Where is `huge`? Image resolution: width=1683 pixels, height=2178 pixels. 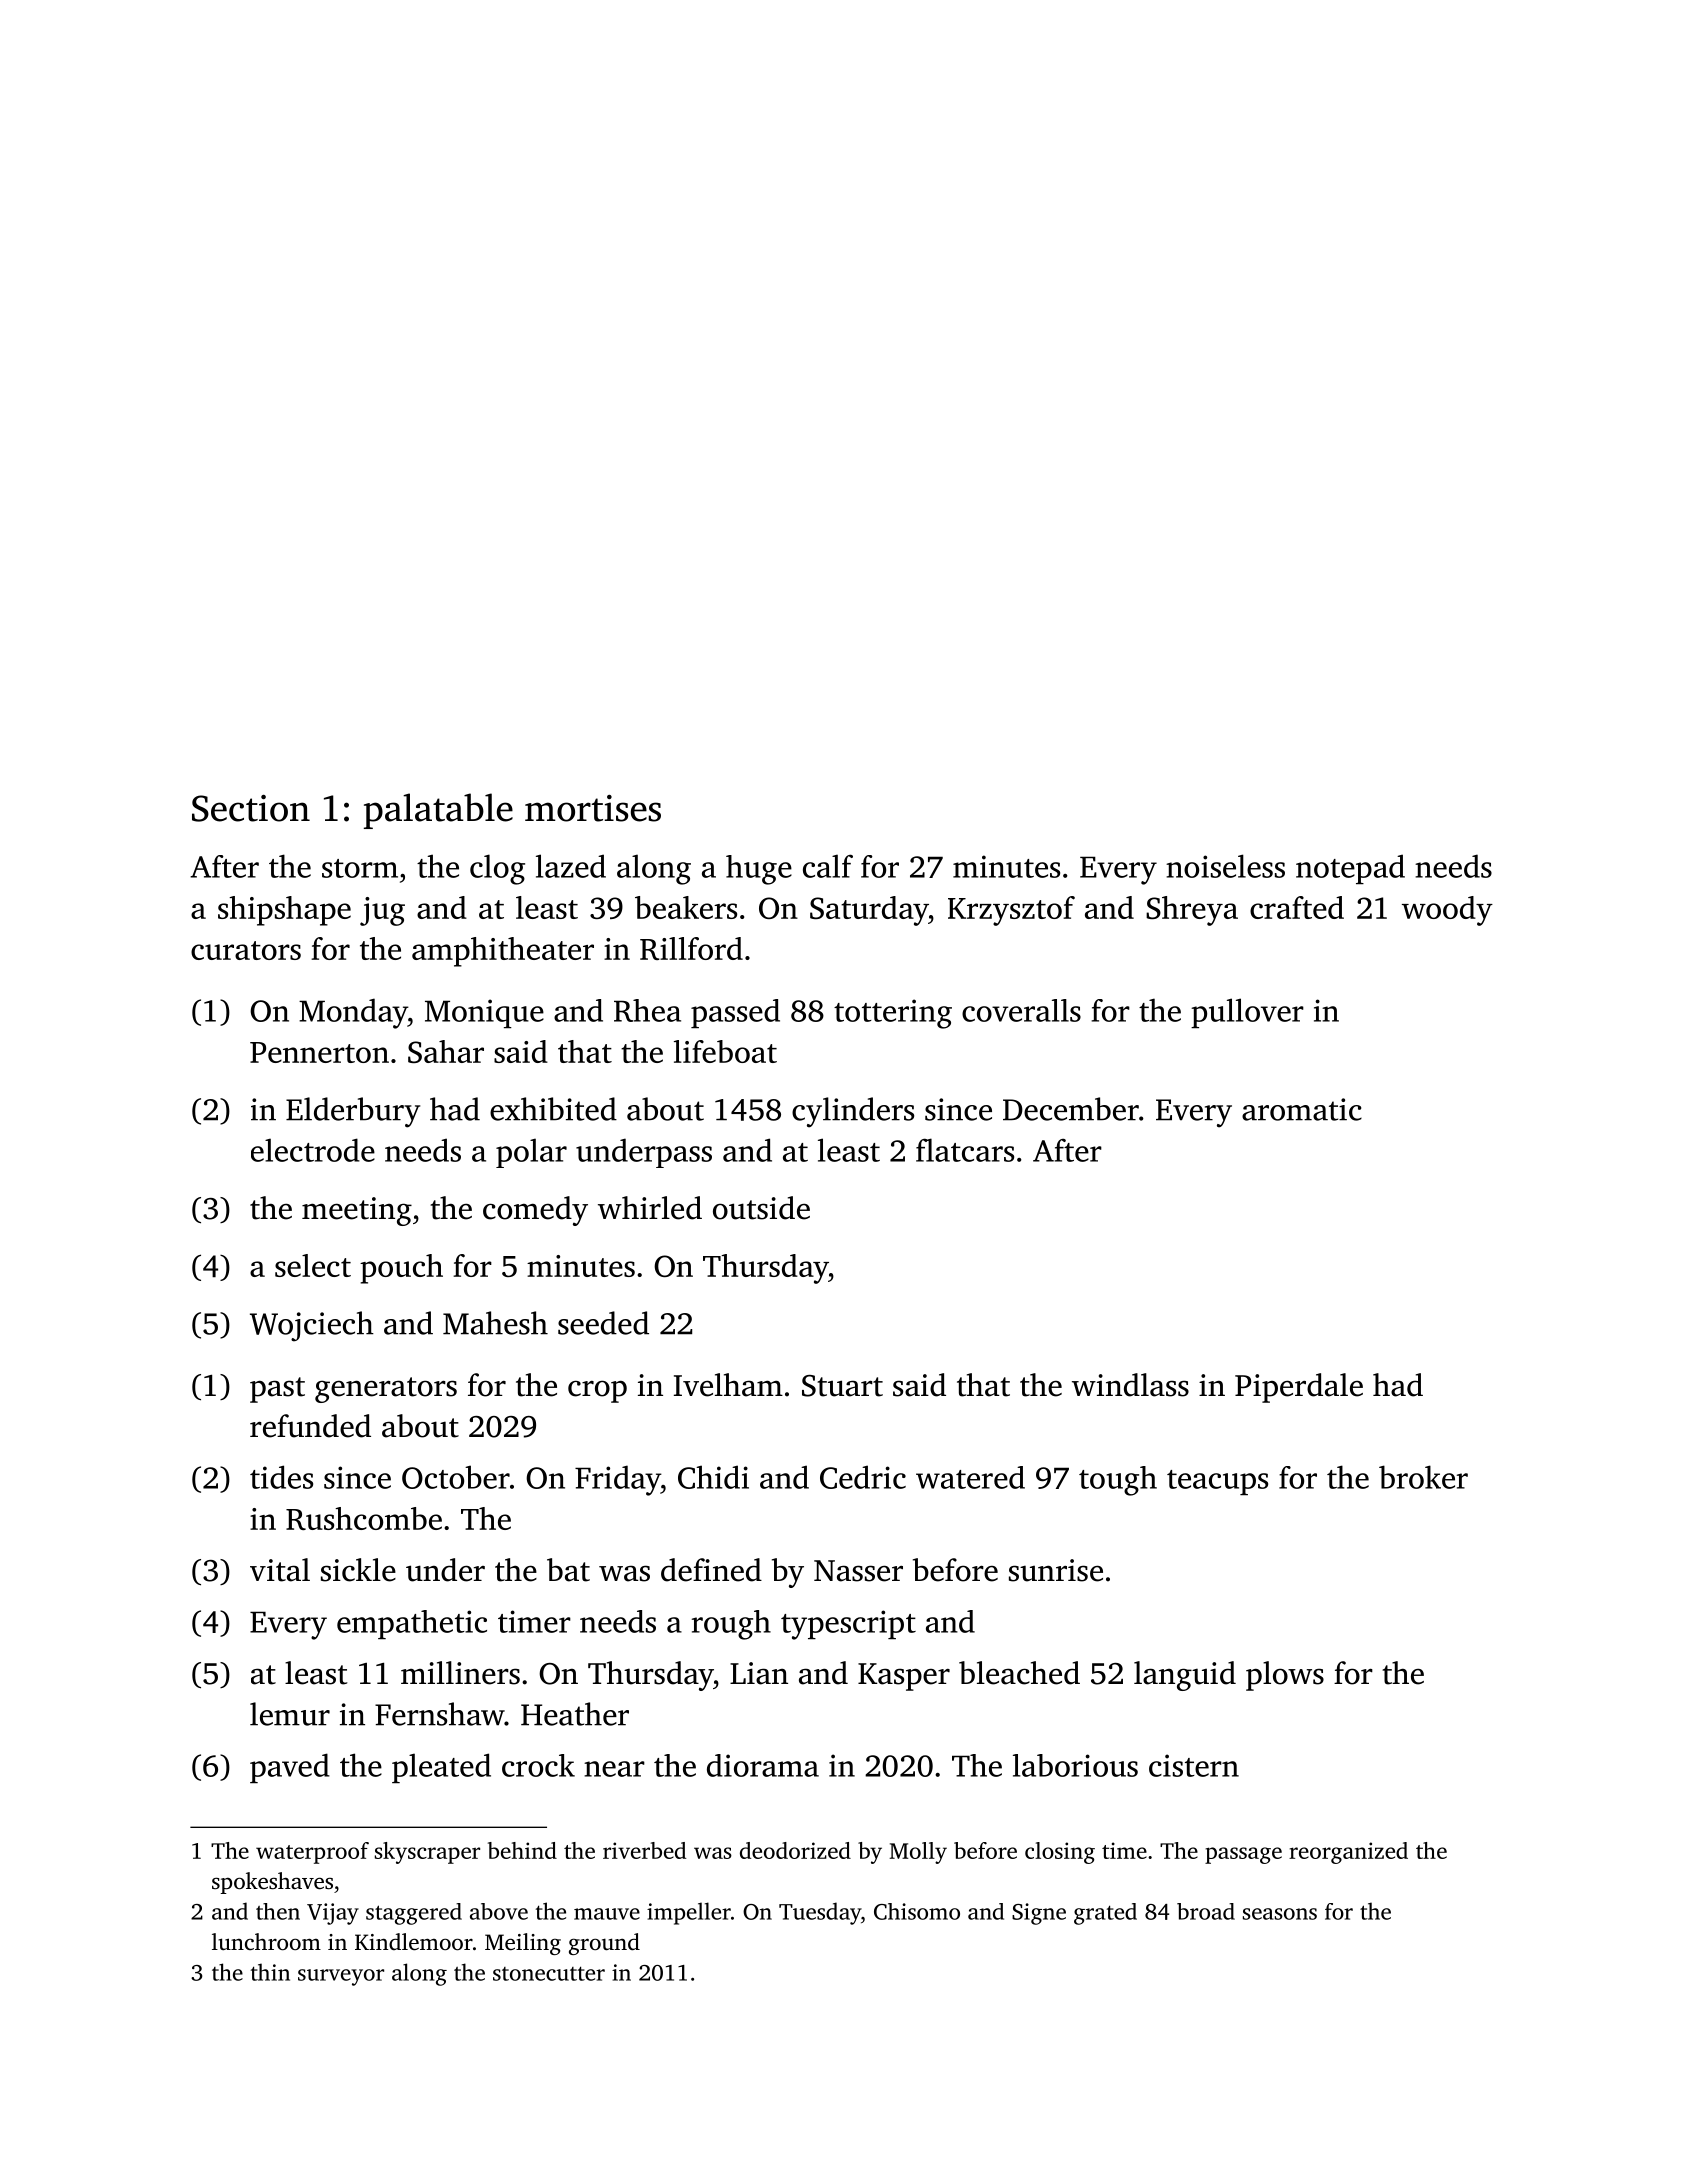
huge is located at coordinates (759, 870).
